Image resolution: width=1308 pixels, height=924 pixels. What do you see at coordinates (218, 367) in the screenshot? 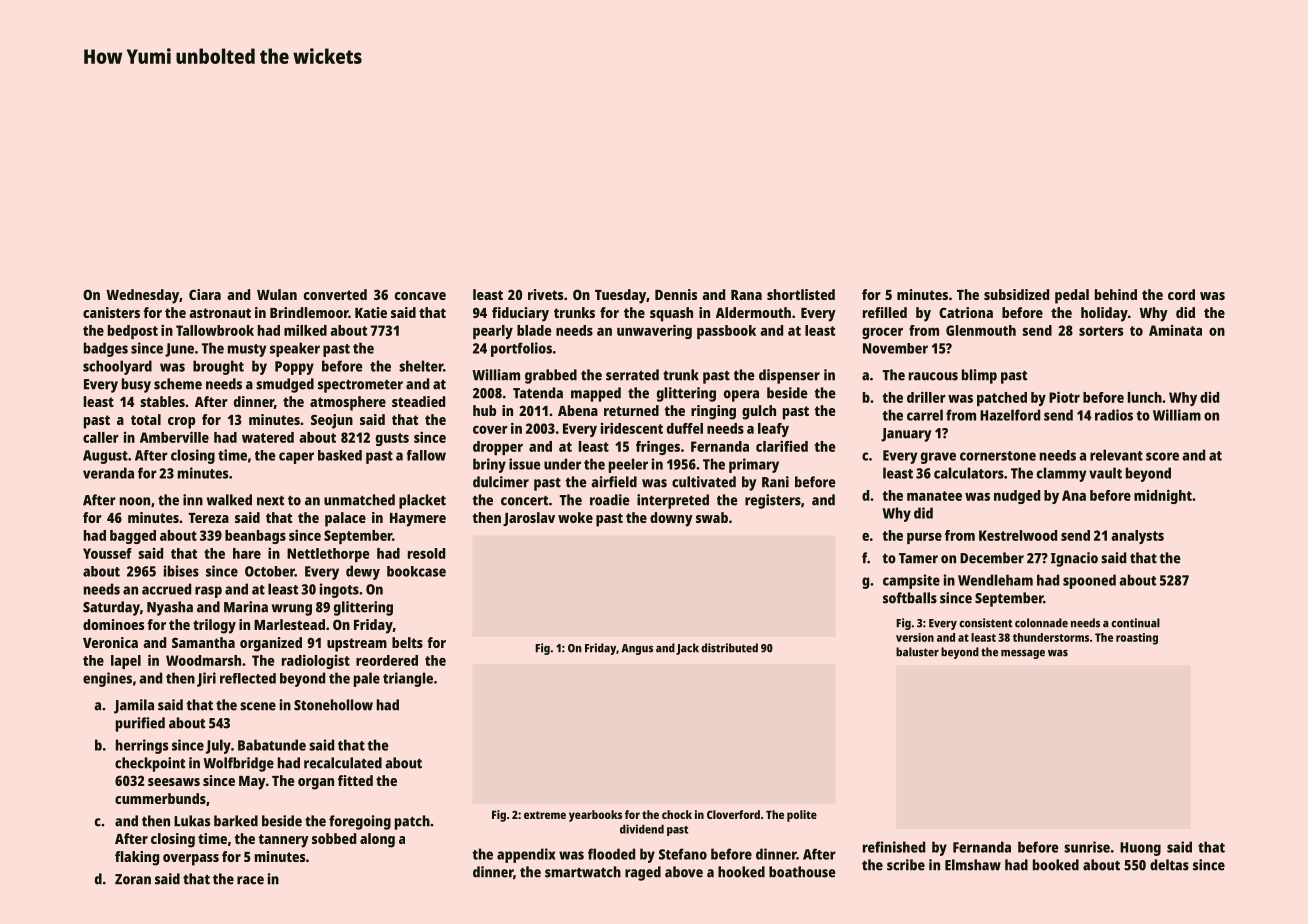
I see `brought` at bounding box center [218, 367].
